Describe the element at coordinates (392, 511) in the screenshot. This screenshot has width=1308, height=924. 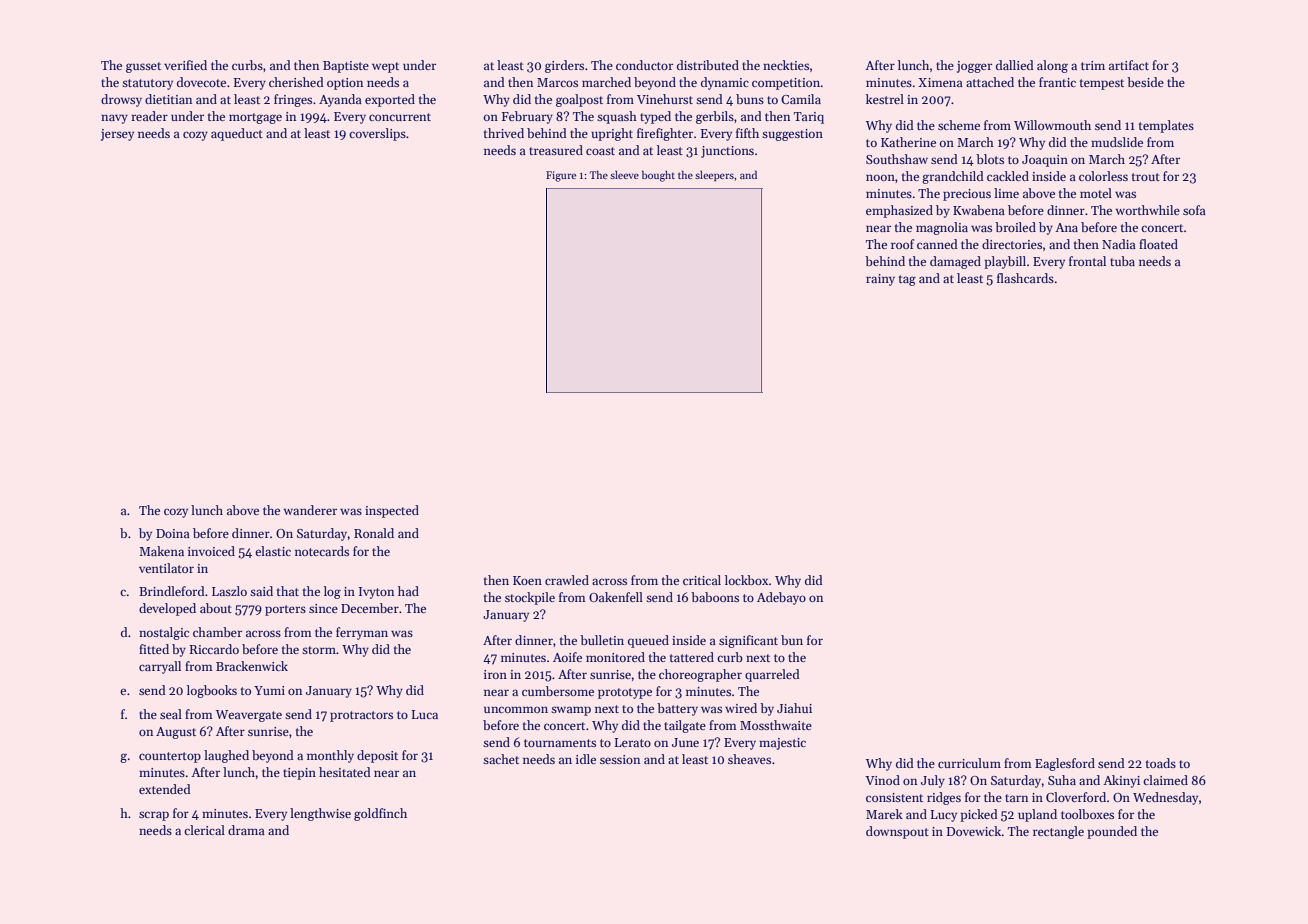
I see `inspected` at that location.
